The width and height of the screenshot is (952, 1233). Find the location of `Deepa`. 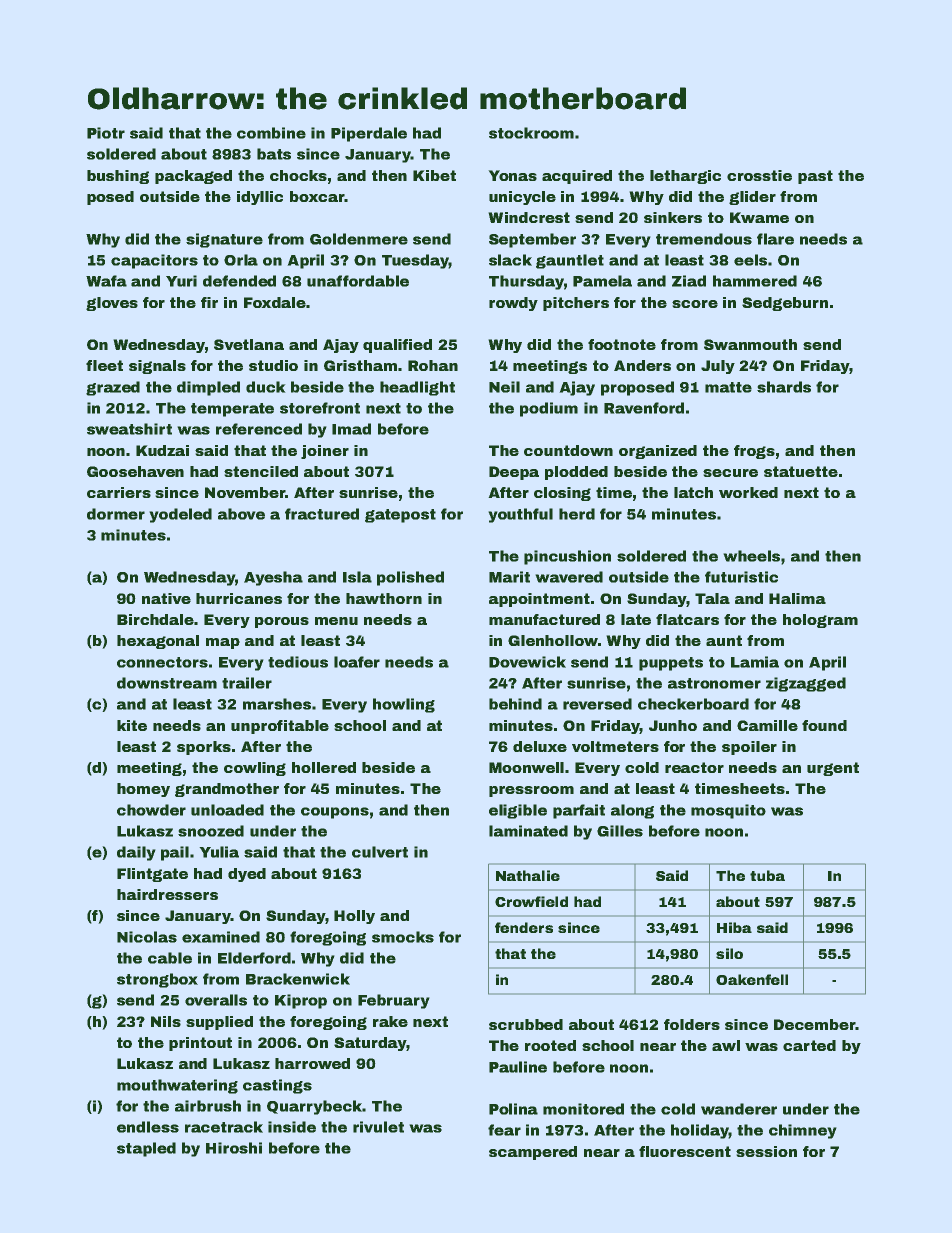

Deepa is located at coordinates (514, 473).
